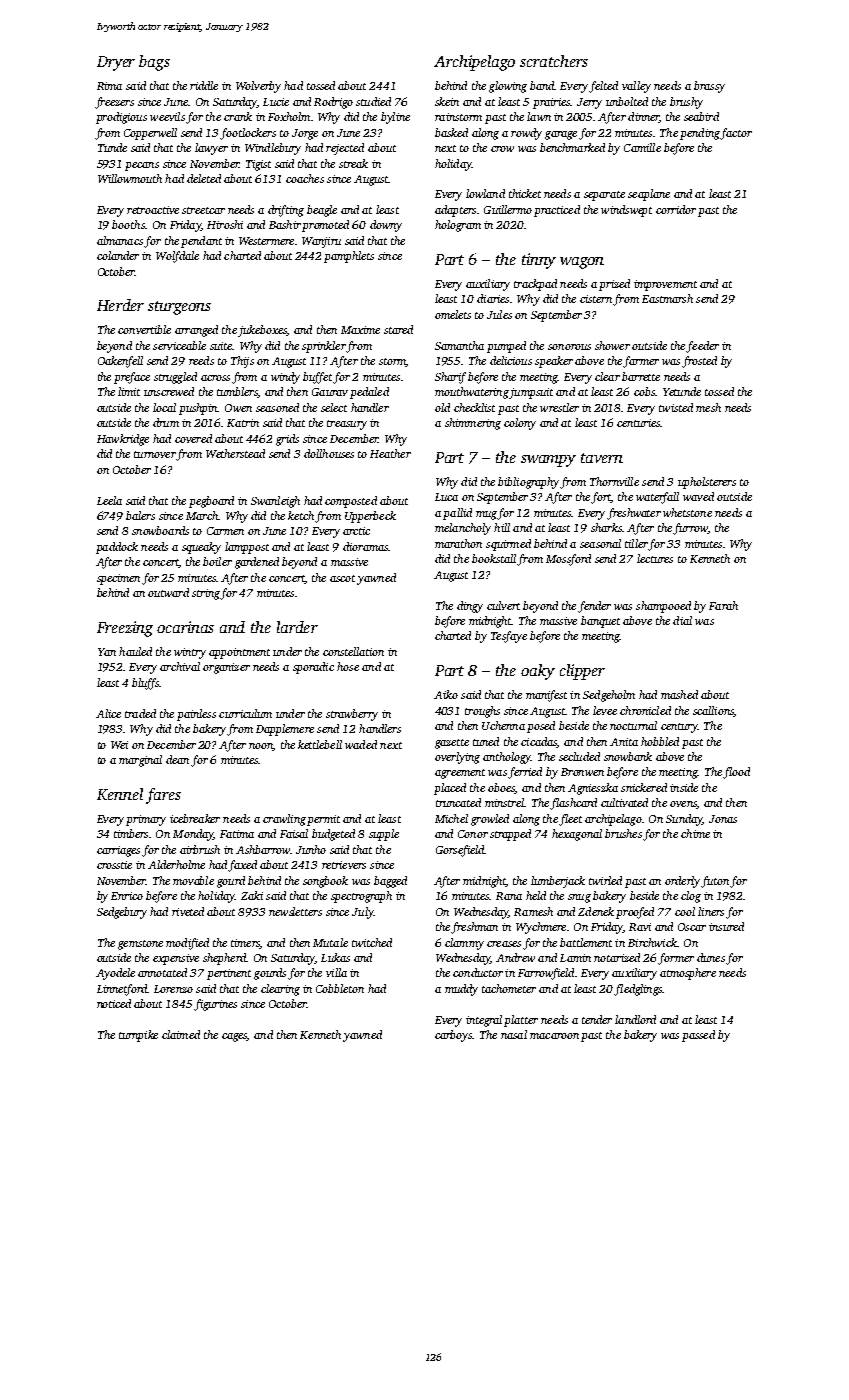 The image size is (849, 1400). What do you see at coordinates (258, 87) in the screenshot?
I see `Wolverby` at bounding box center [258, 87].
